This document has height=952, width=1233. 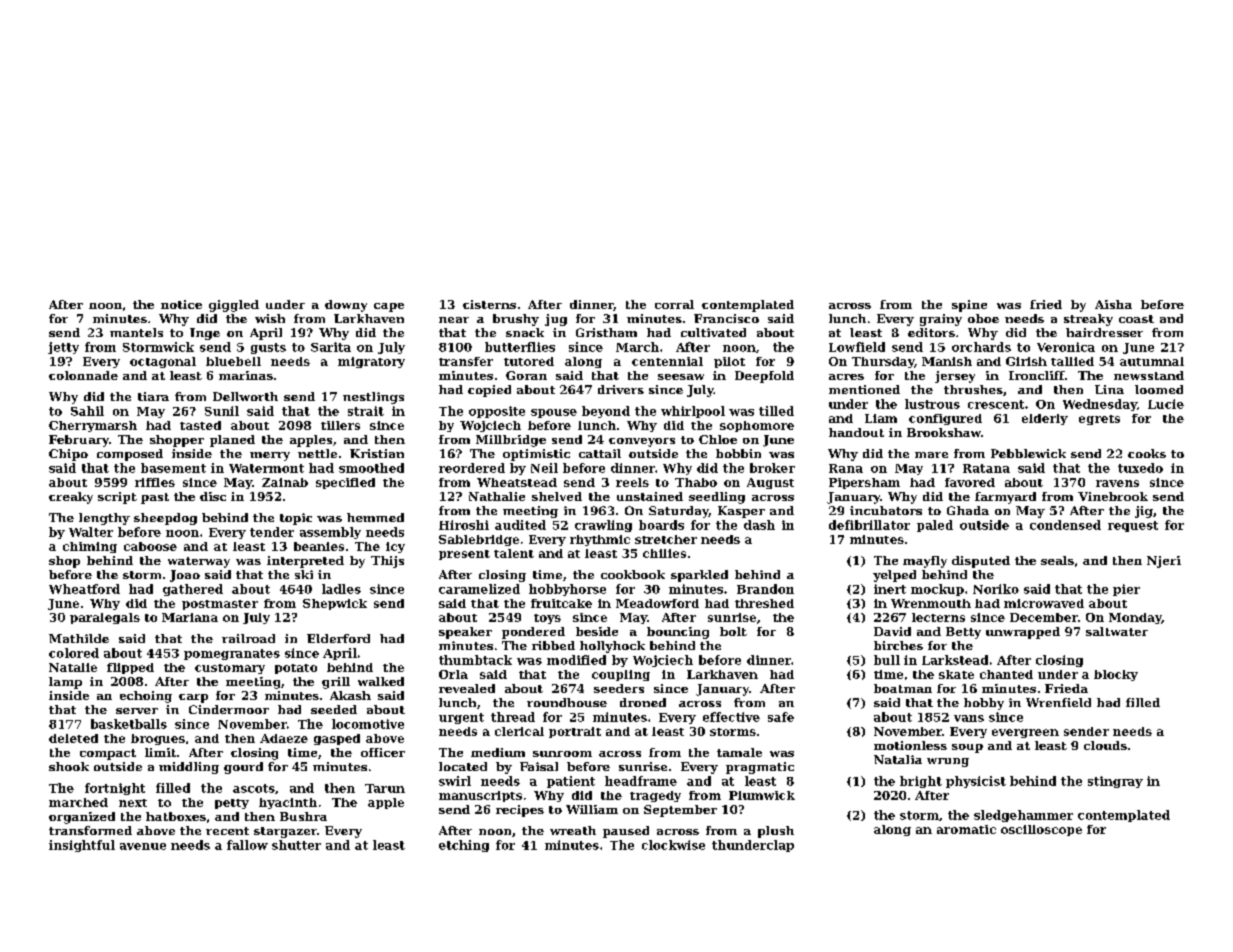 I want to click on newsstand, so click(x=1149, y=375).
